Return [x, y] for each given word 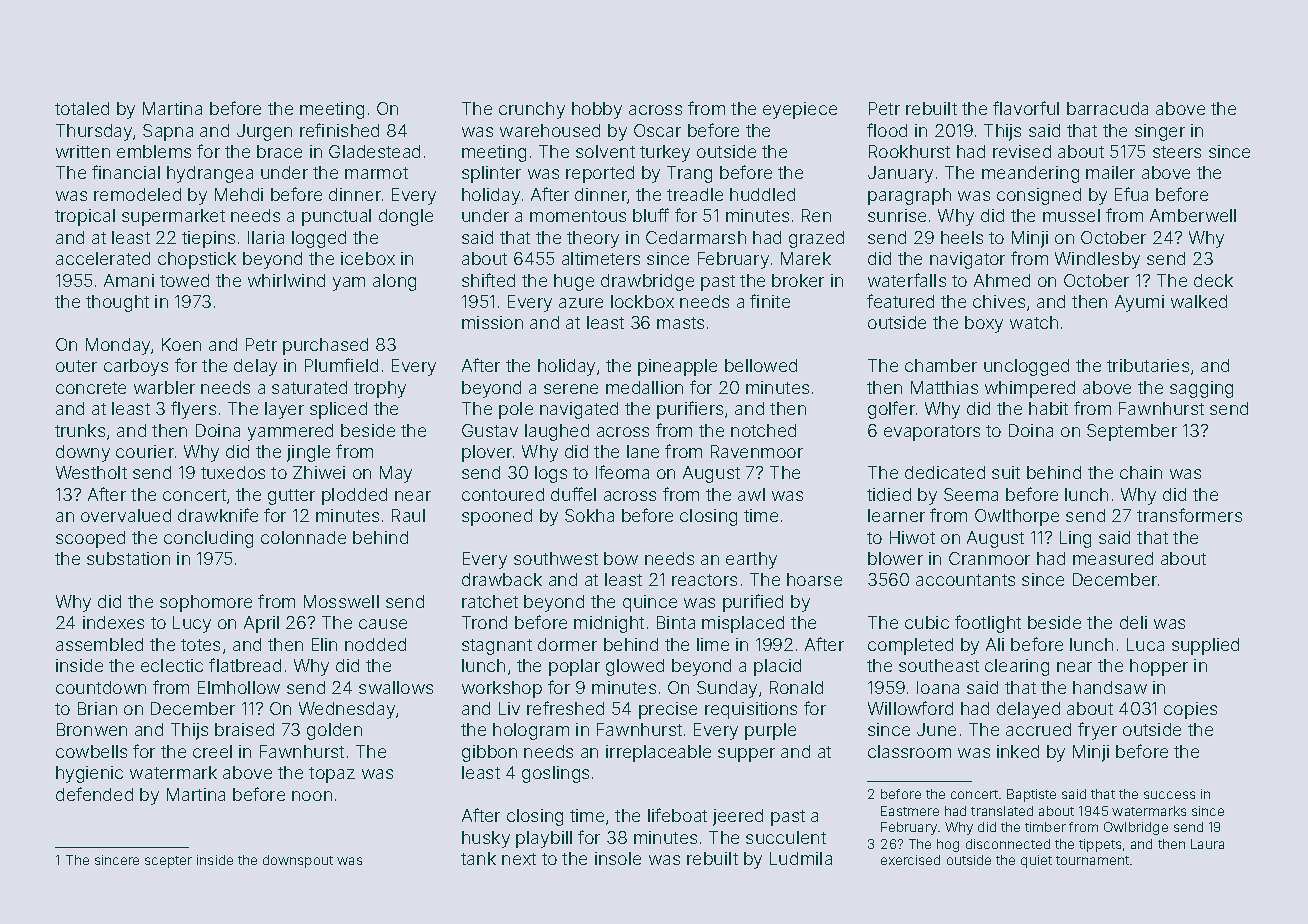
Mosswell [341, 601]
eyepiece [800, 110]
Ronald [796, 687]
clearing [1017, 667]
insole [618, 858]
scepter [168, 862]
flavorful [1026, 108]
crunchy [532, 110]
